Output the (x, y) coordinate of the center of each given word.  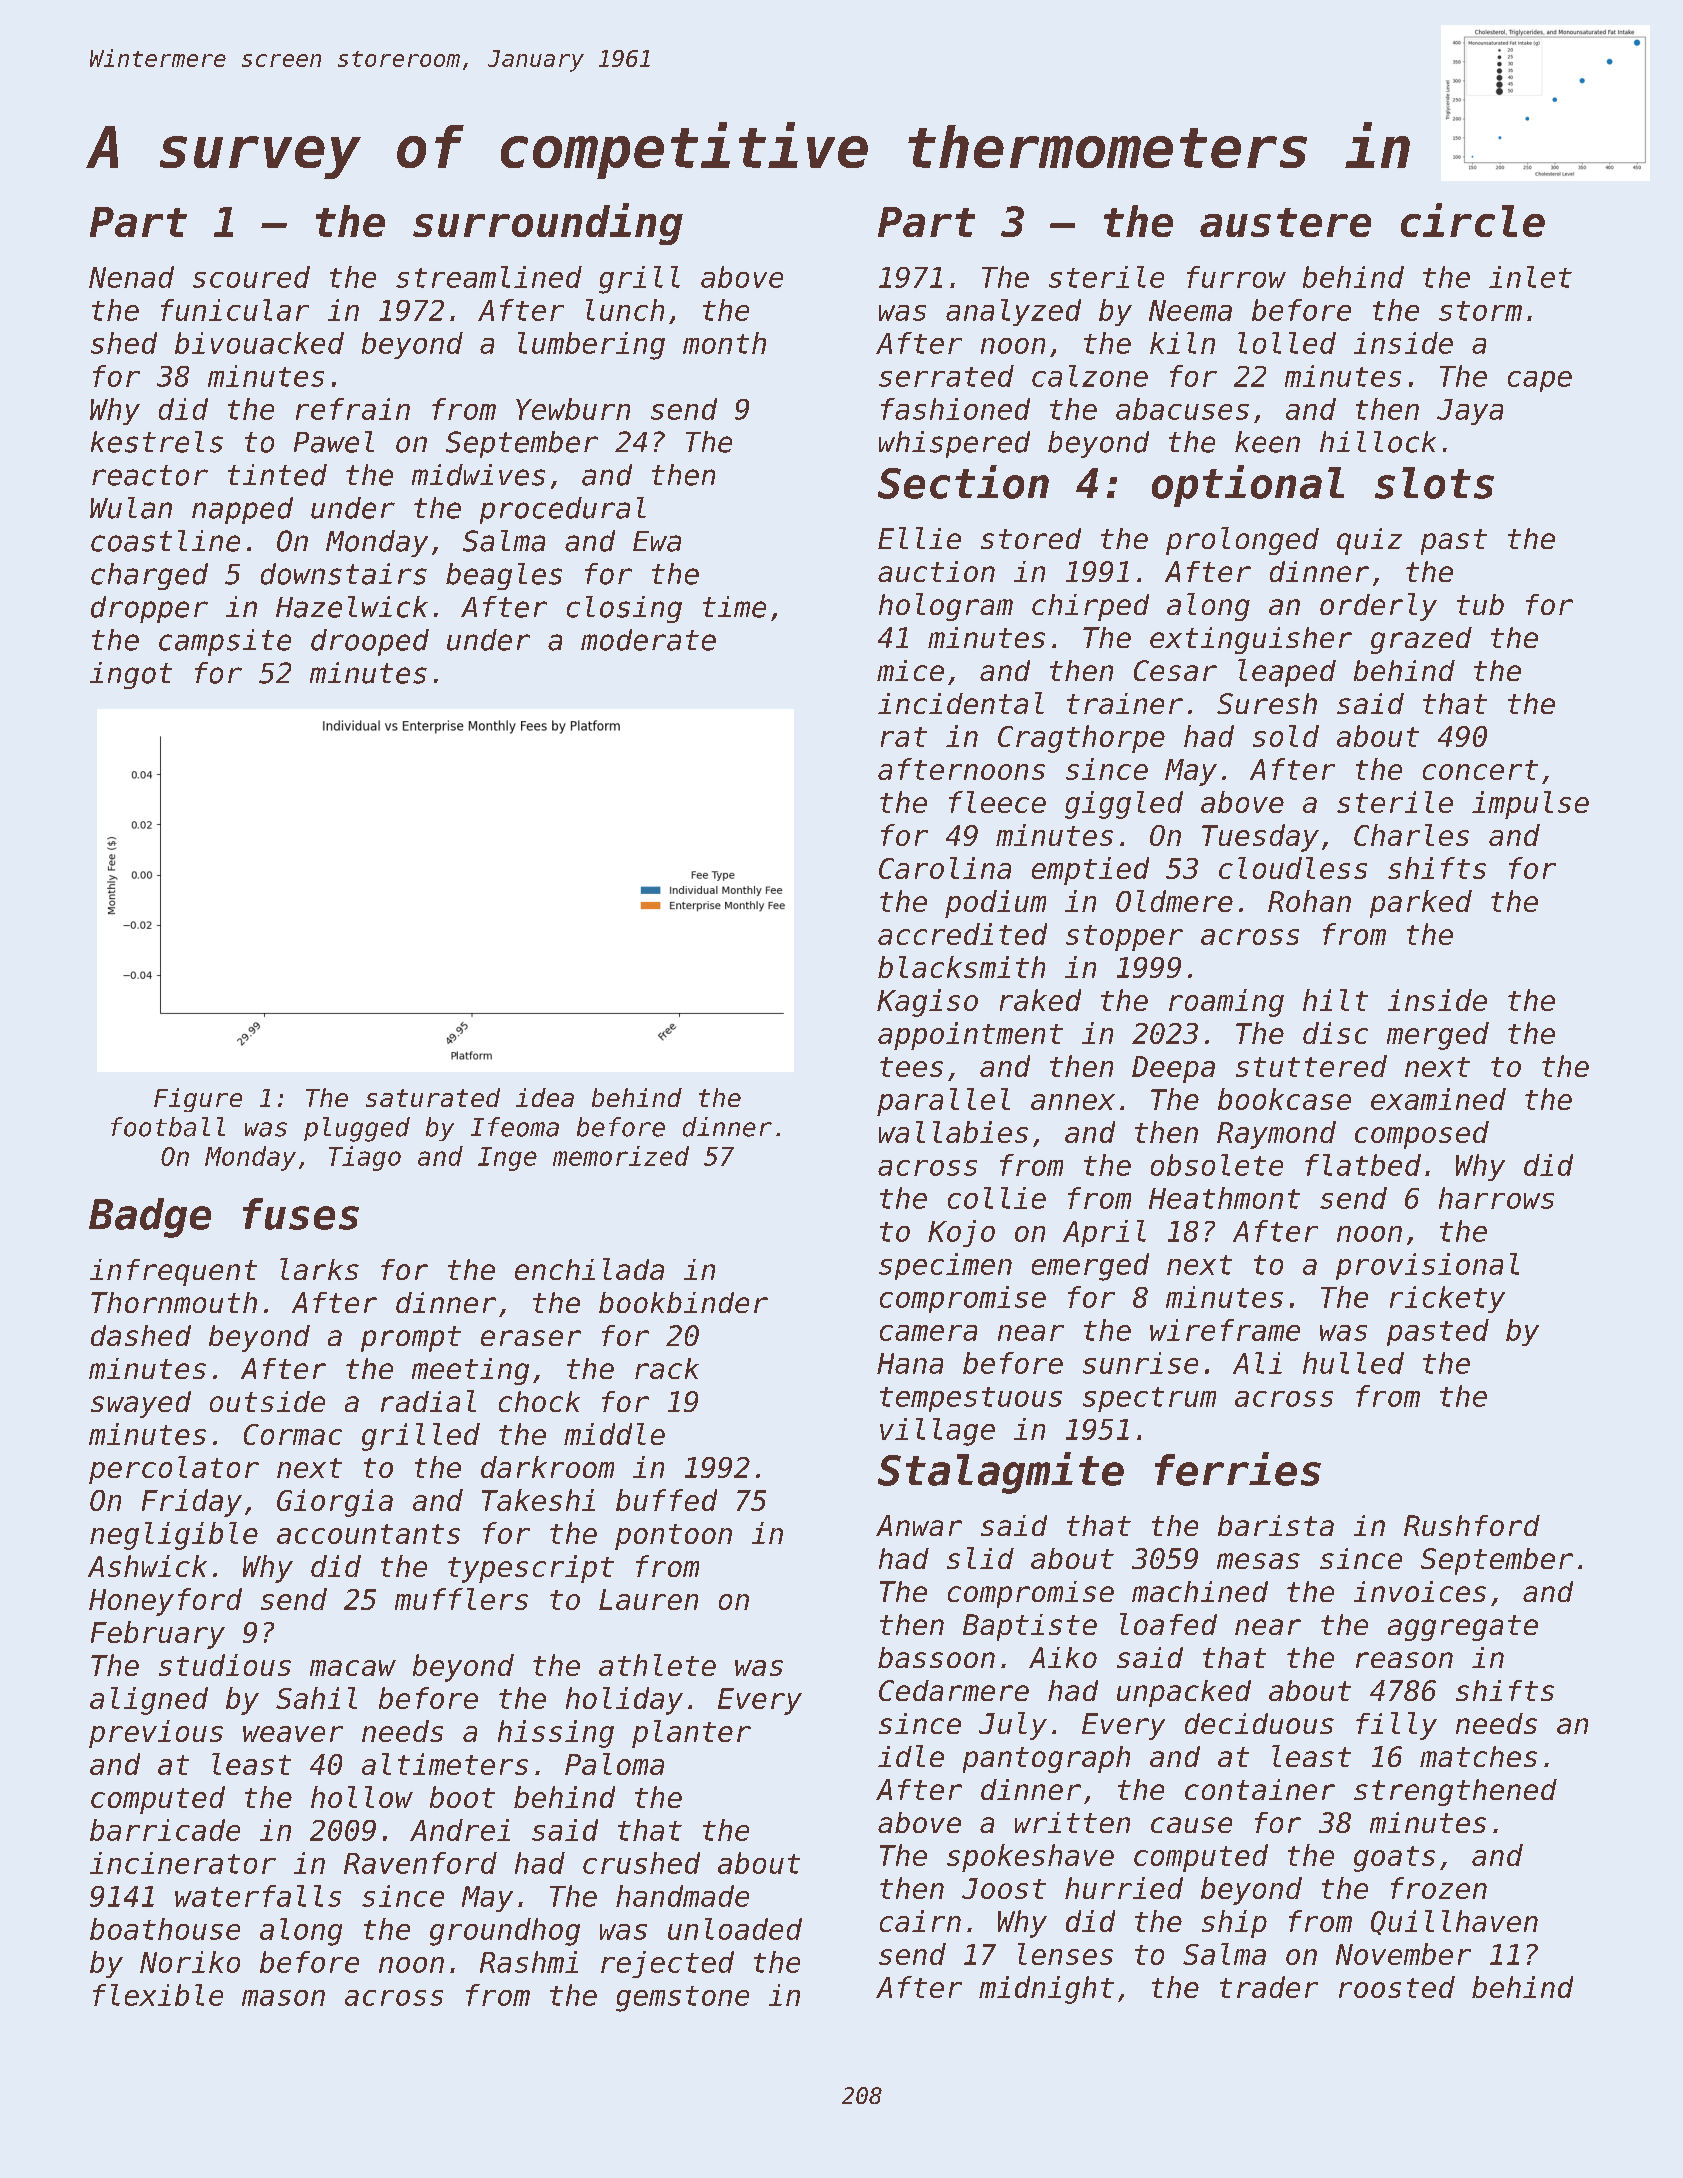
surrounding (548, 224)
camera (928, 1333)
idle (911, 1756)
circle (1473, 220)
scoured (251, 277)
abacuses (1182, 409)
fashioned (955, 409)
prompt (411, 1339)
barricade (165, 1830)
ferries (1238, 1469)
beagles (504, 576)
